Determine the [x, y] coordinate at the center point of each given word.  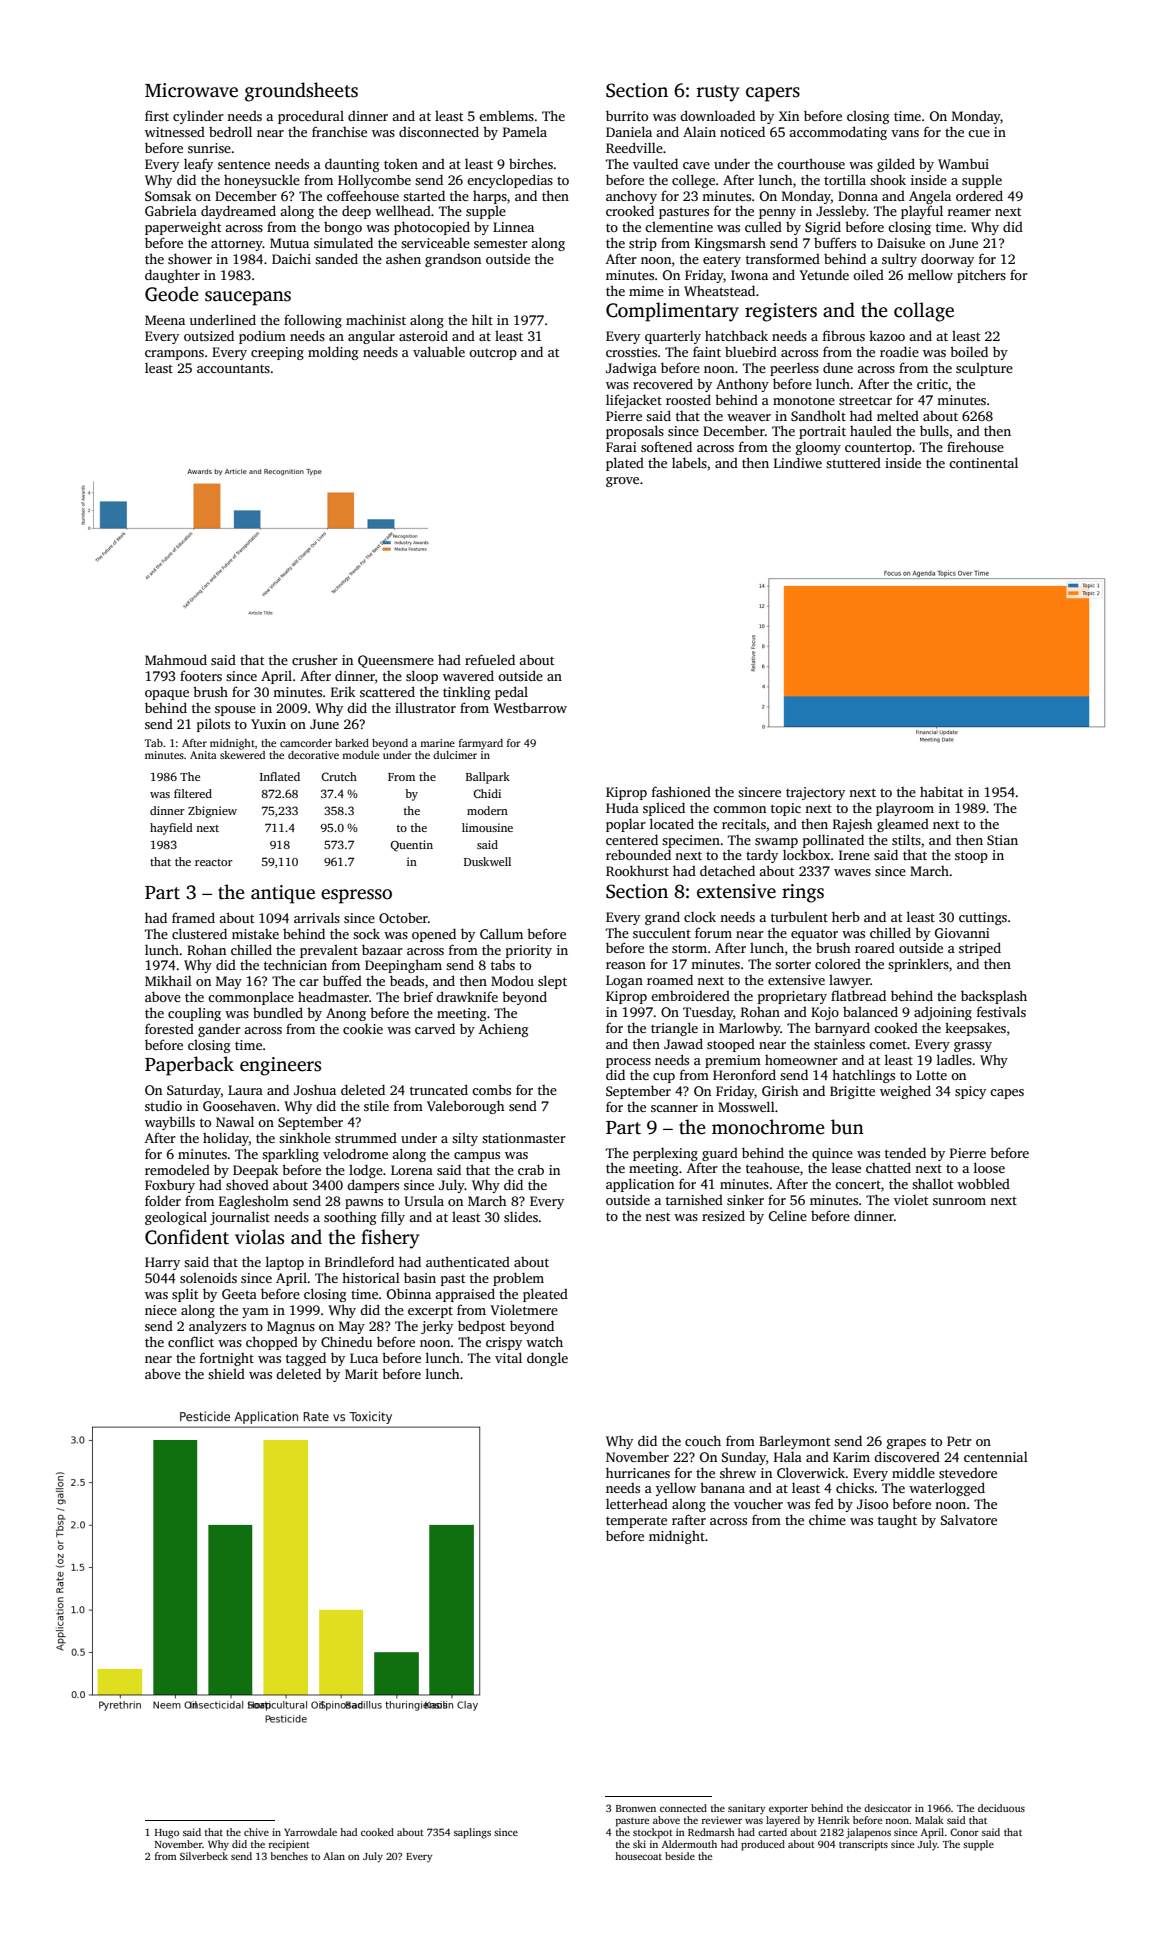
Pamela [525, 131]
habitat [941, 792]
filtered [193, 793]
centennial [996, 1456]
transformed [783, 258]
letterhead [637, 1503]
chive [256, 1832]
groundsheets [301, 92]
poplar [626, 825]
